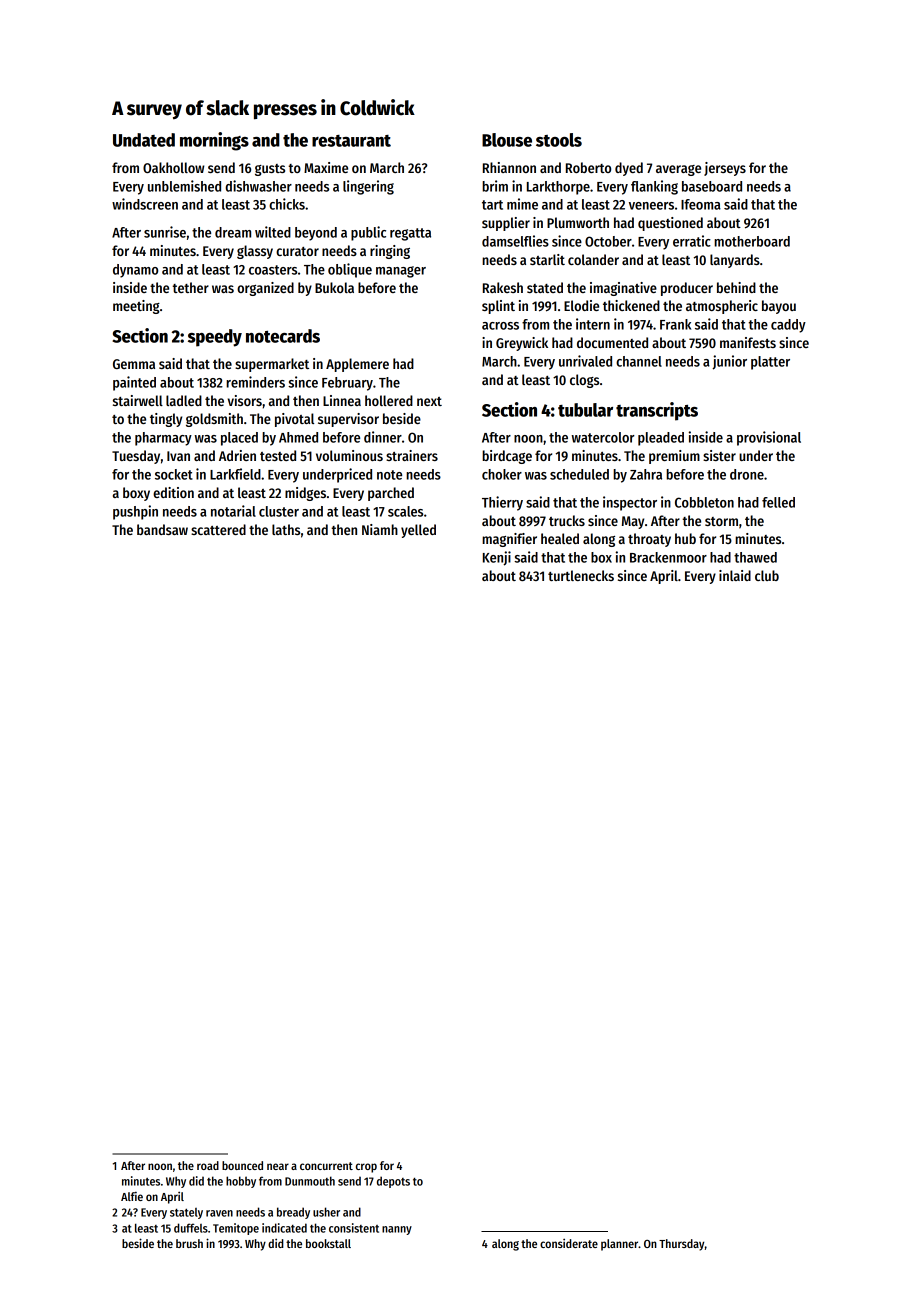 The height and width of the page is (1308, 924). Describe the element at coordinates (208, 1165) in the page. I see `road` at that location.
